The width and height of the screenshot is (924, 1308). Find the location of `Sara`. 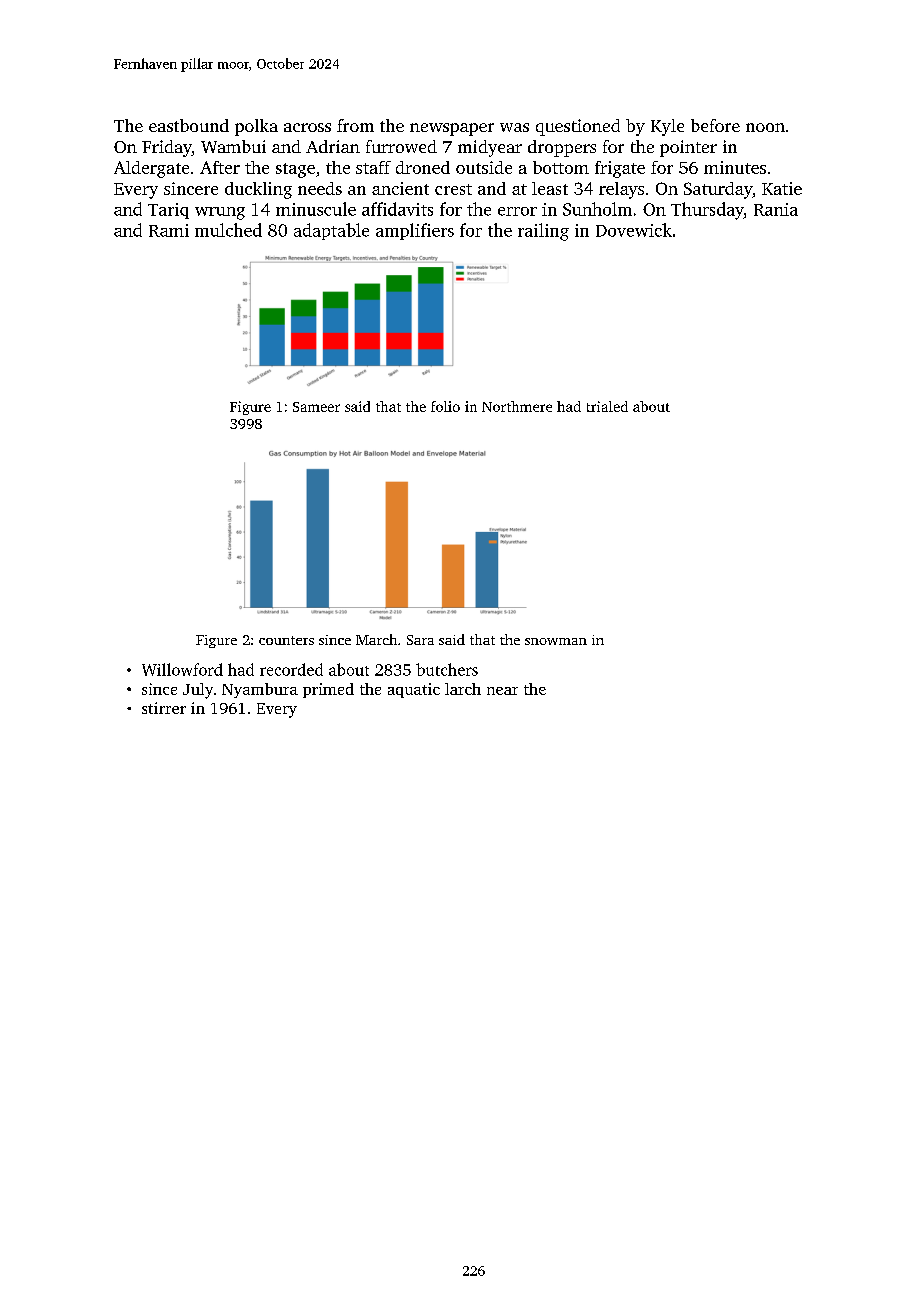

Sara is located at coordinates (420, 640).
